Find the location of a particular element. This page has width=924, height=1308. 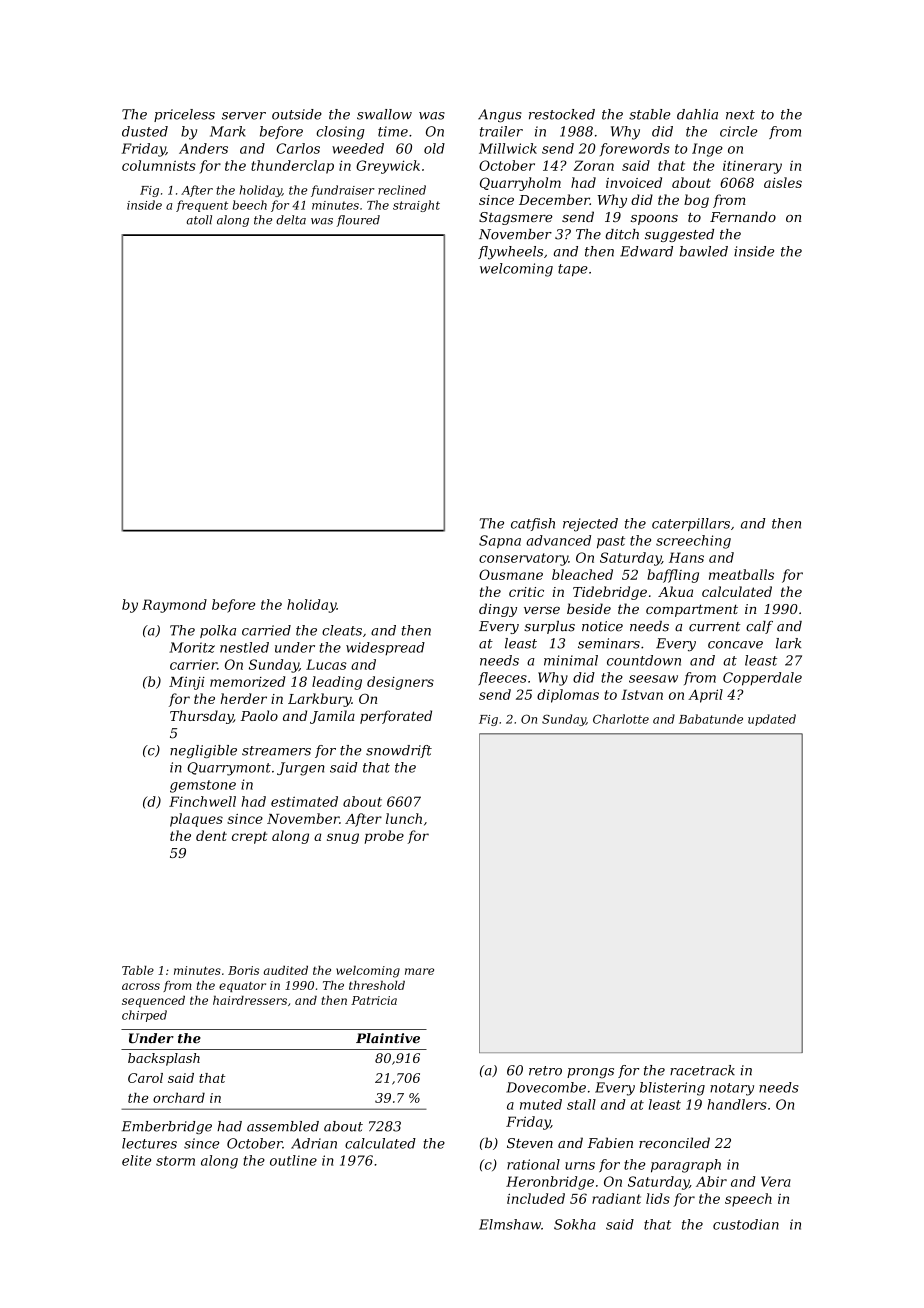

elite is located at coordinates (136, 1160).
